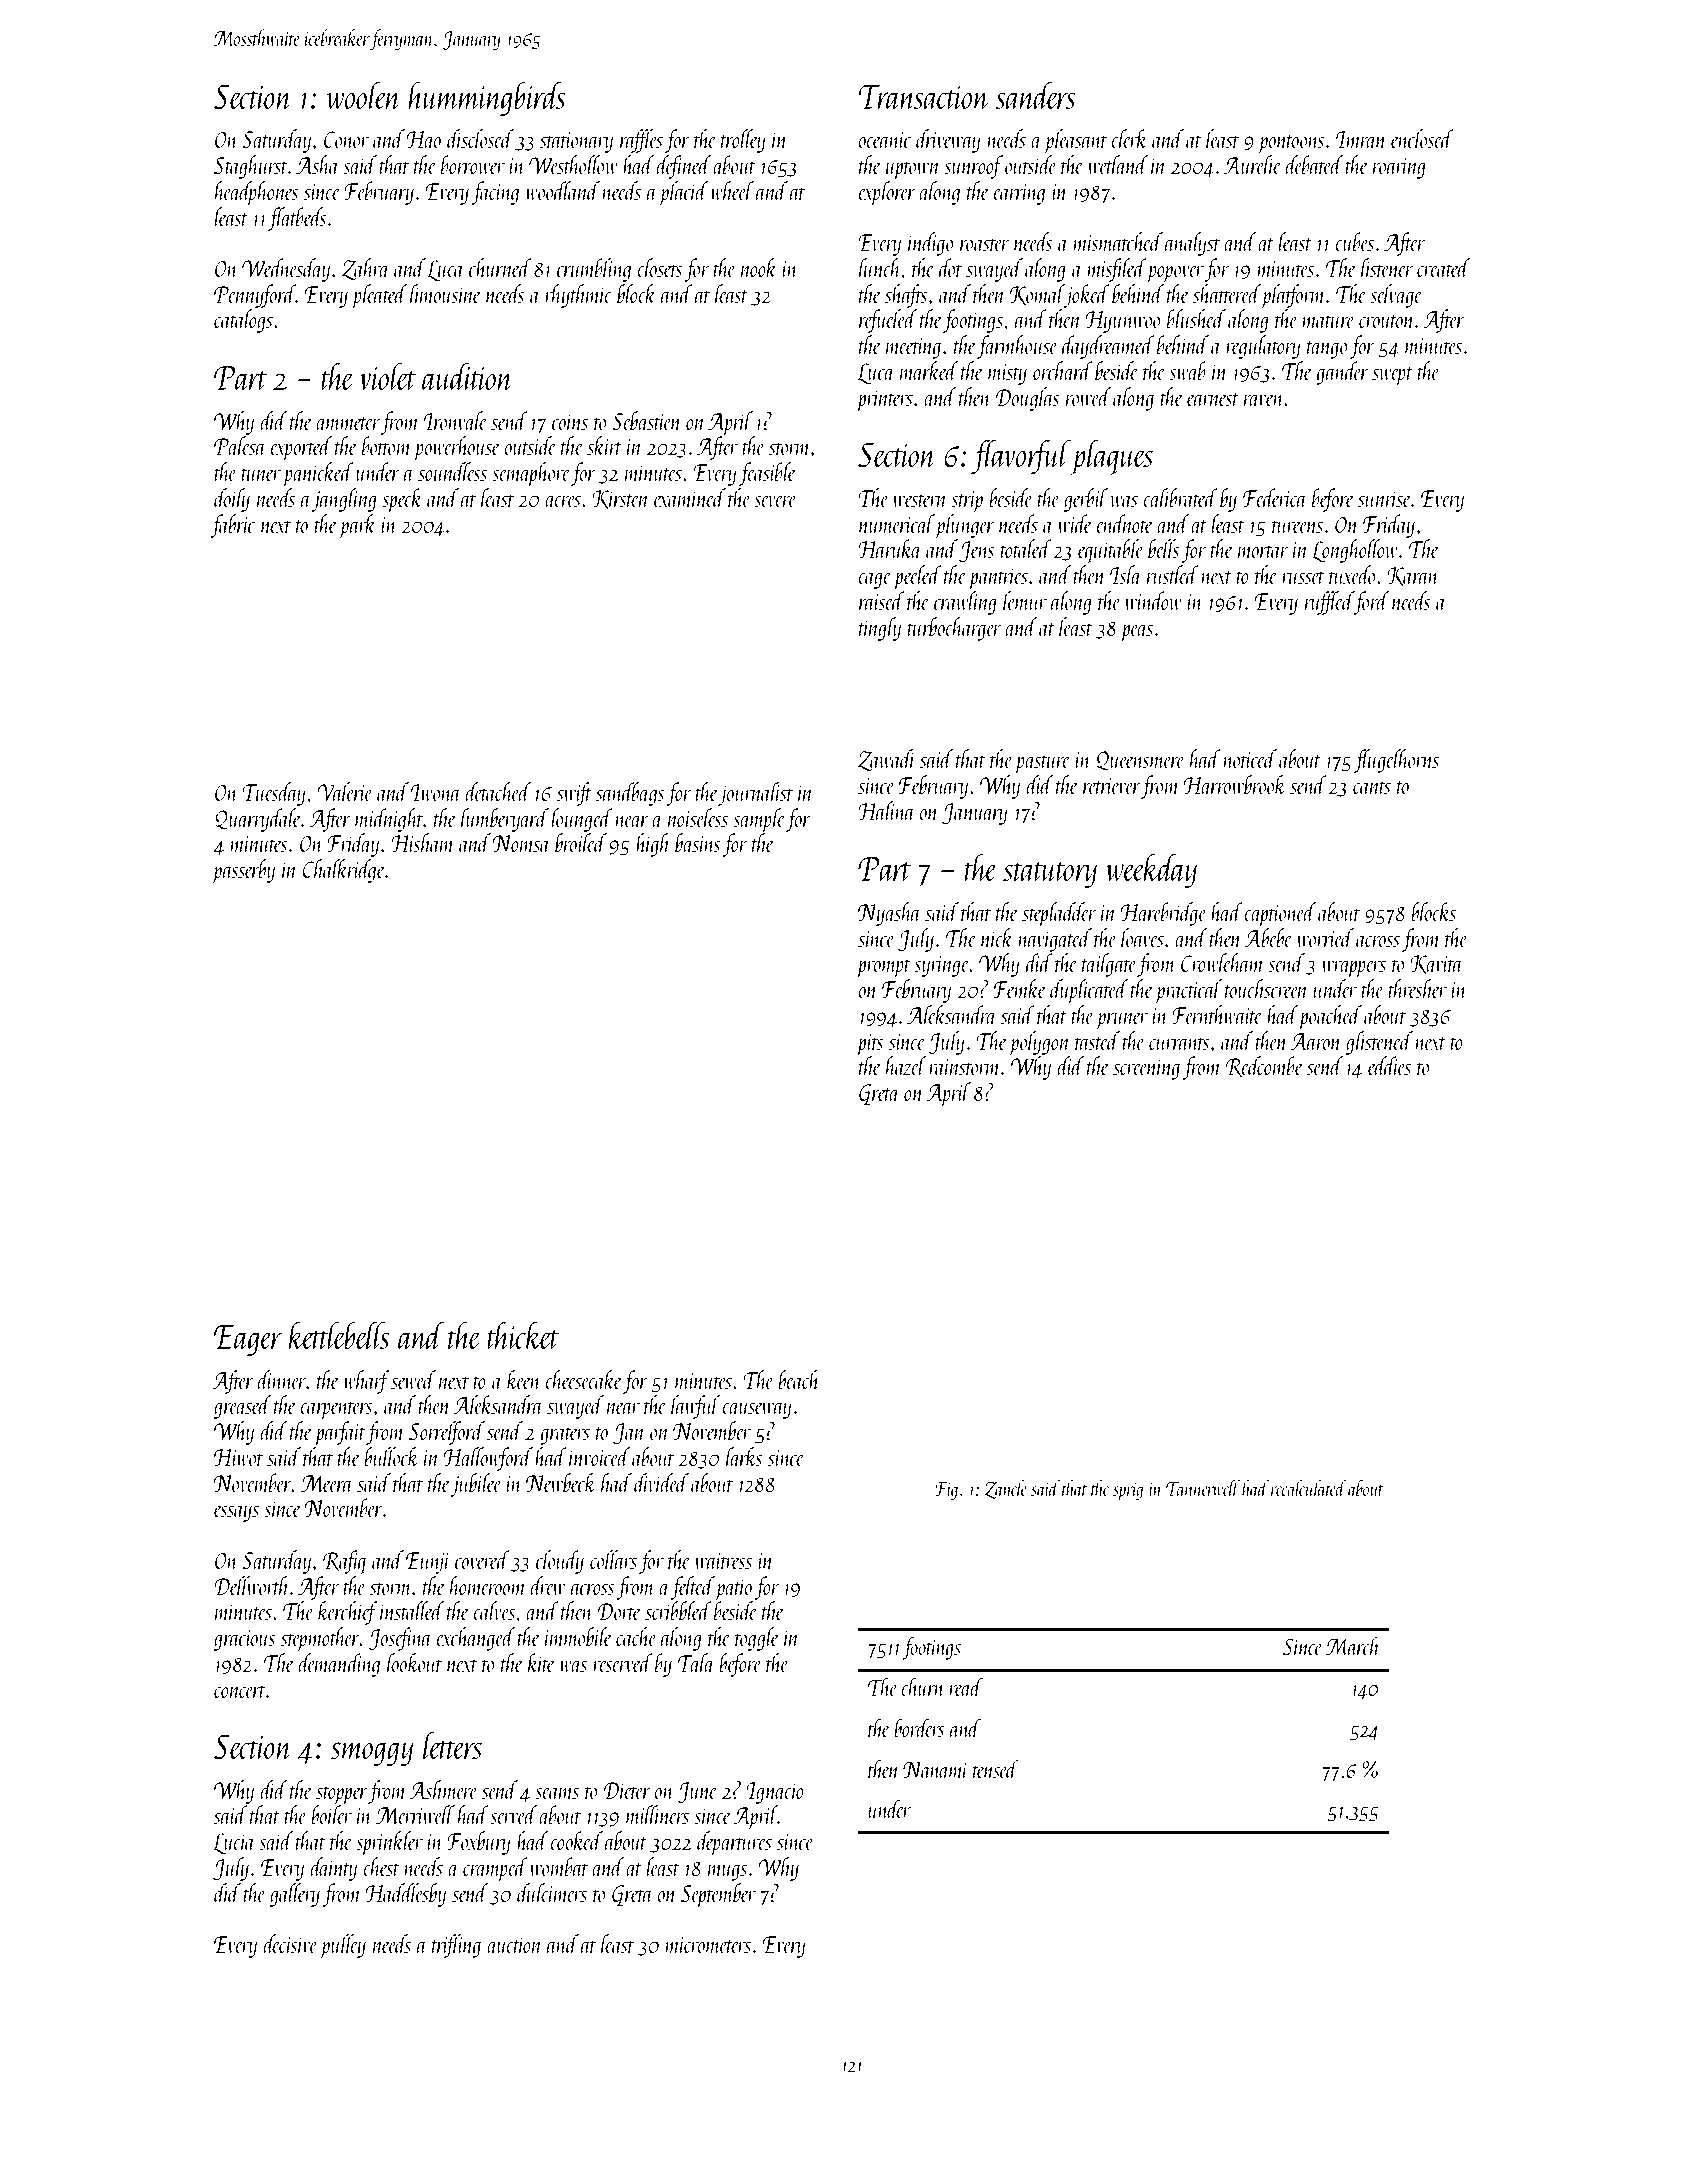  Describe the element at coordinates (996, 1769) in the screenshot. I see `tensed` at that location.
